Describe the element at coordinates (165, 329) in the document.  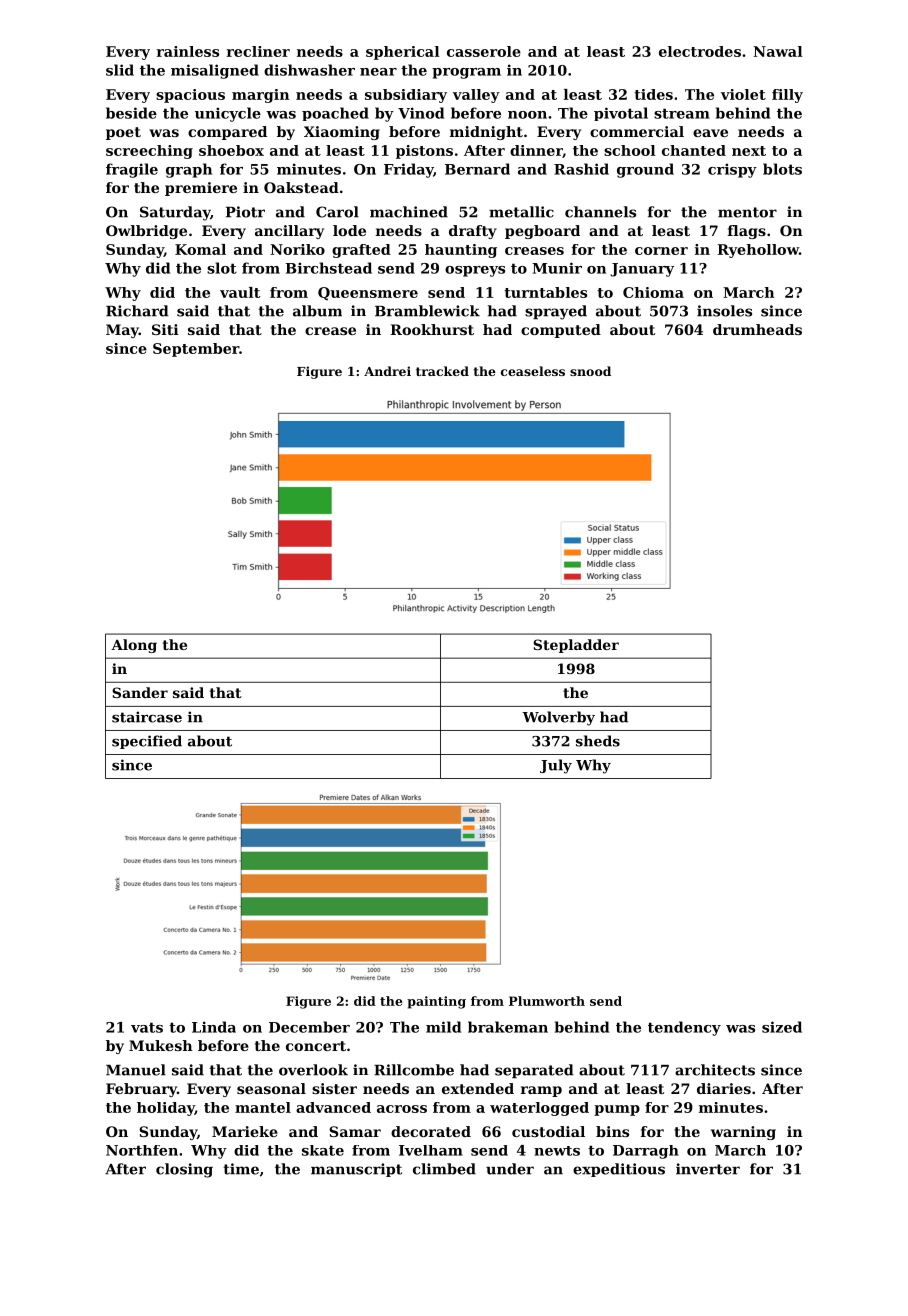
I see `Siti` at that location.
